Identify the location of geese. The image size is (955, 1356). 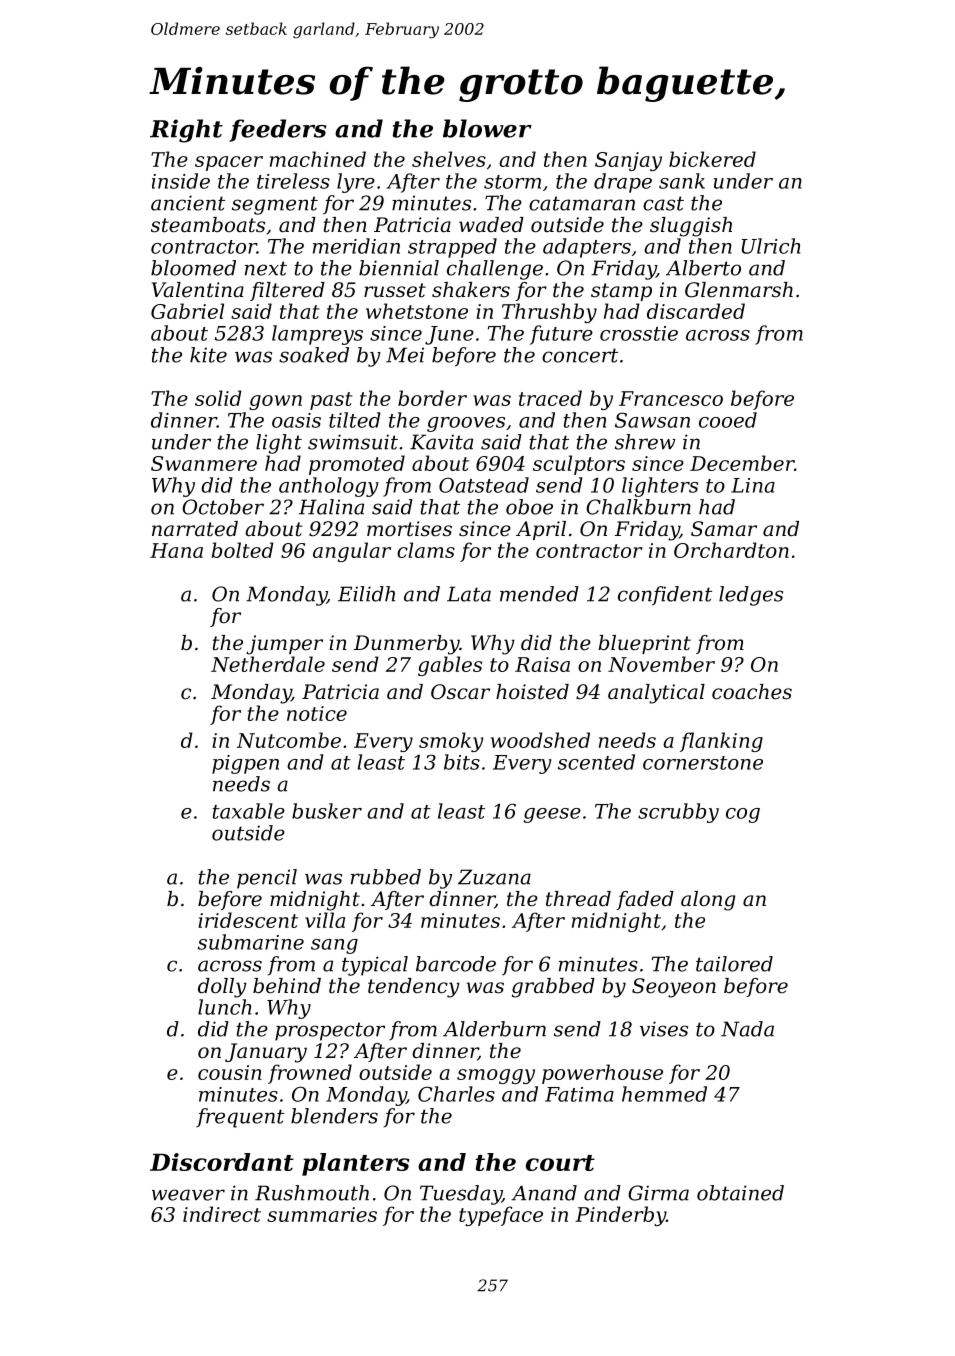
(552, 815).
